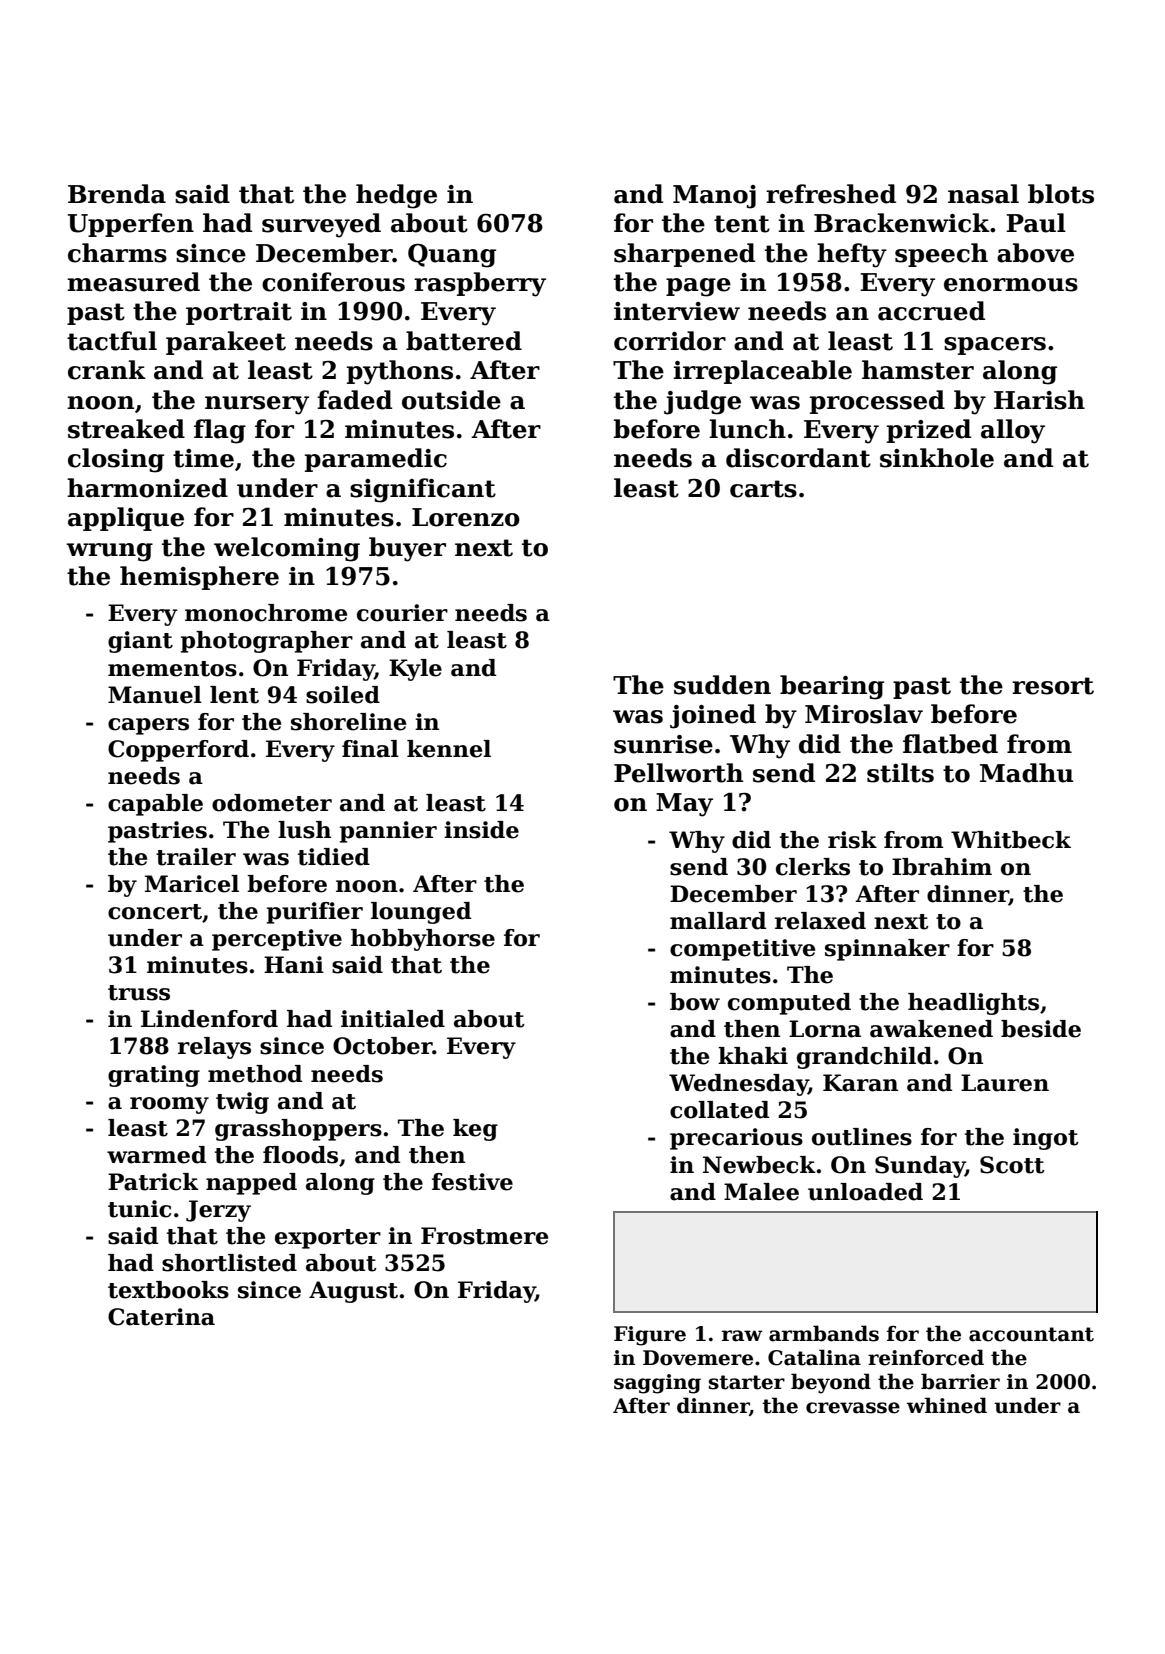 The width and height of the screenshot is (1165, 1654). Describe the element at coordinates (946, 1405) in the screenshot. I see `whined` at that location.
